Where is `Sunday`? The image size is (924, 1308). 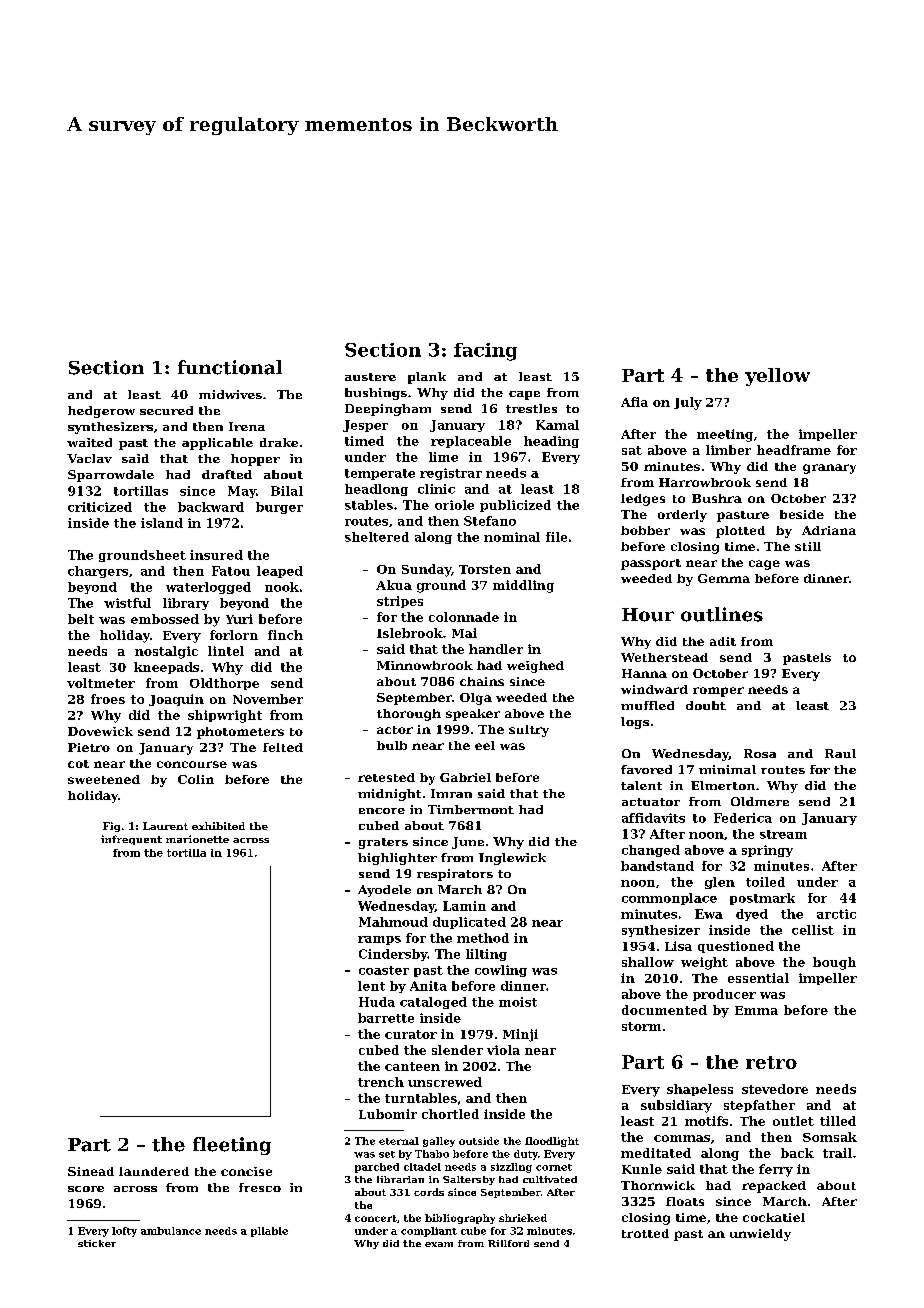
Sunday is located at coordinates (426, 570).
